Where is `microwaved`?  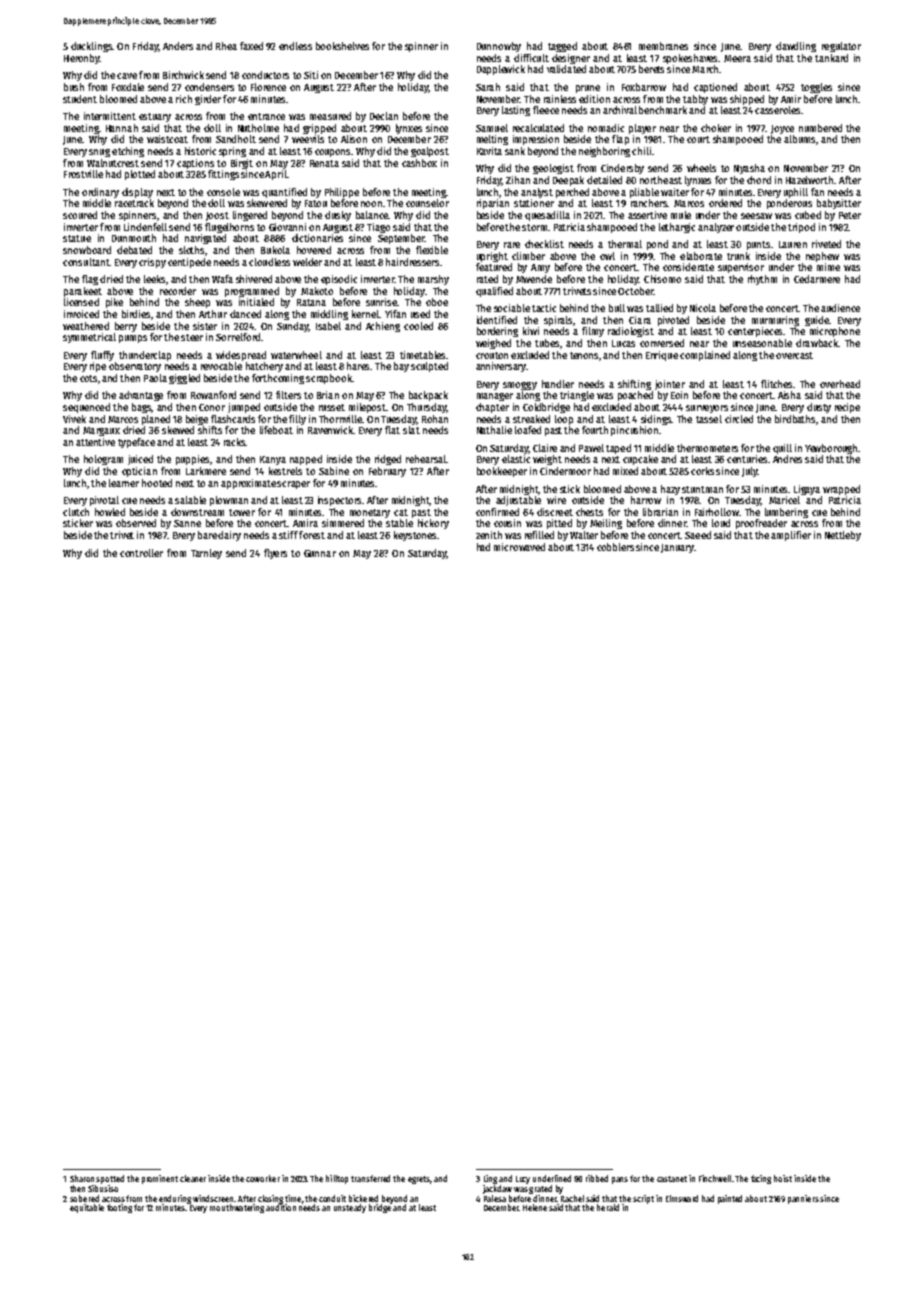
microwaved is located at coordinates (519, 547).
